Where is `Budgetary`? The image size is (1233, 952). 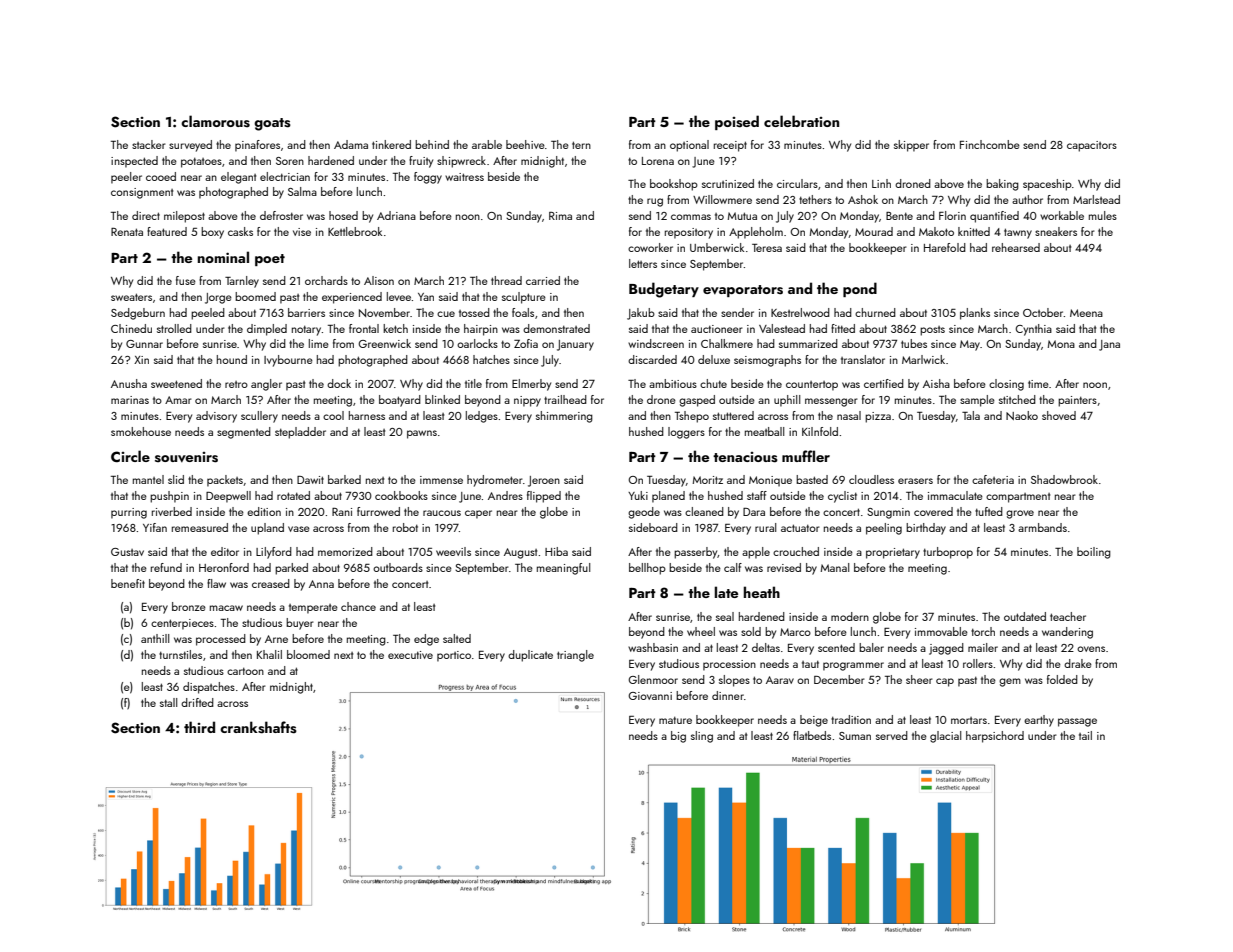
Budgetary is located at coordinates (664, 290).
